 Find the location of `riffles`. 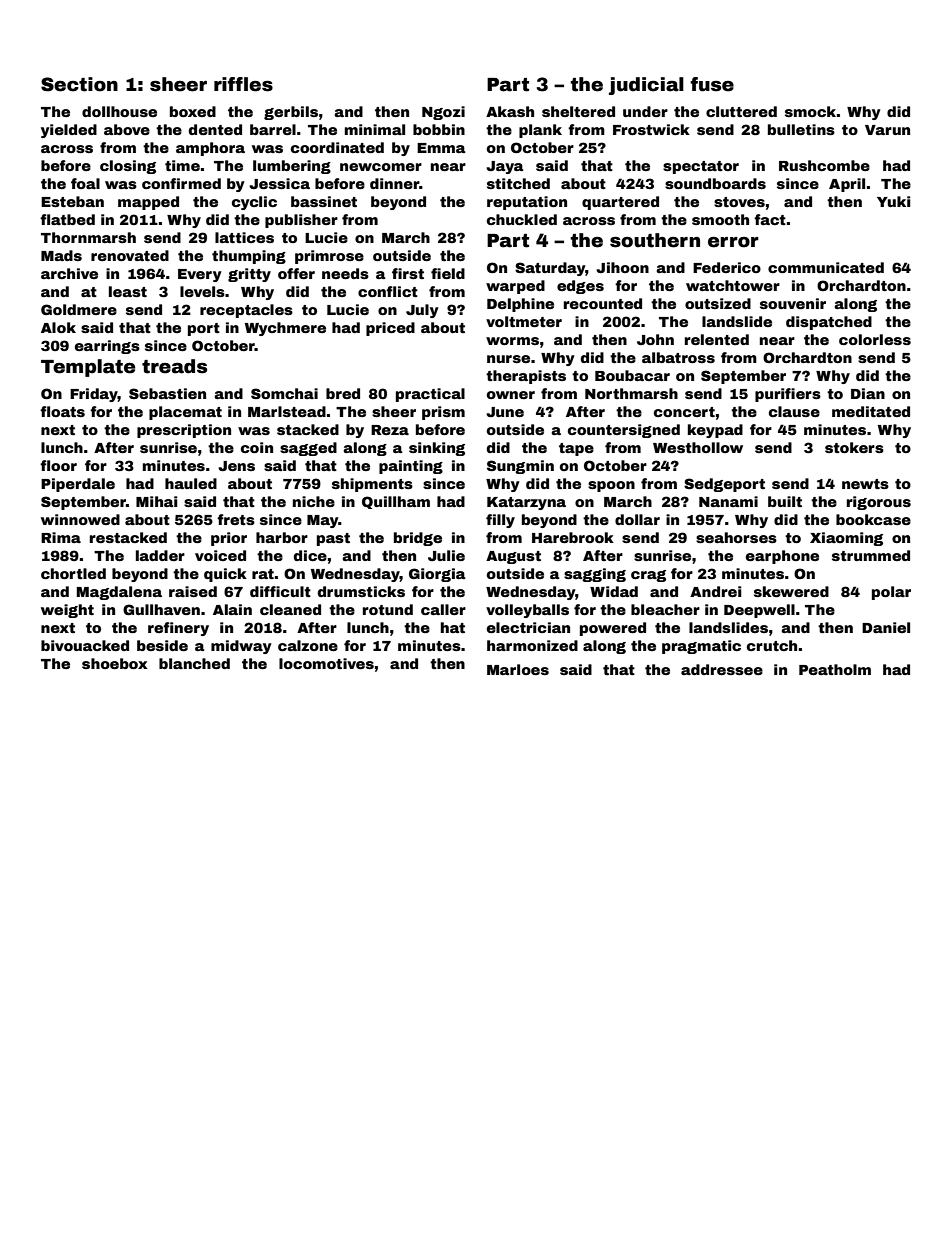

riffles is located at coordinates (243, 84).
